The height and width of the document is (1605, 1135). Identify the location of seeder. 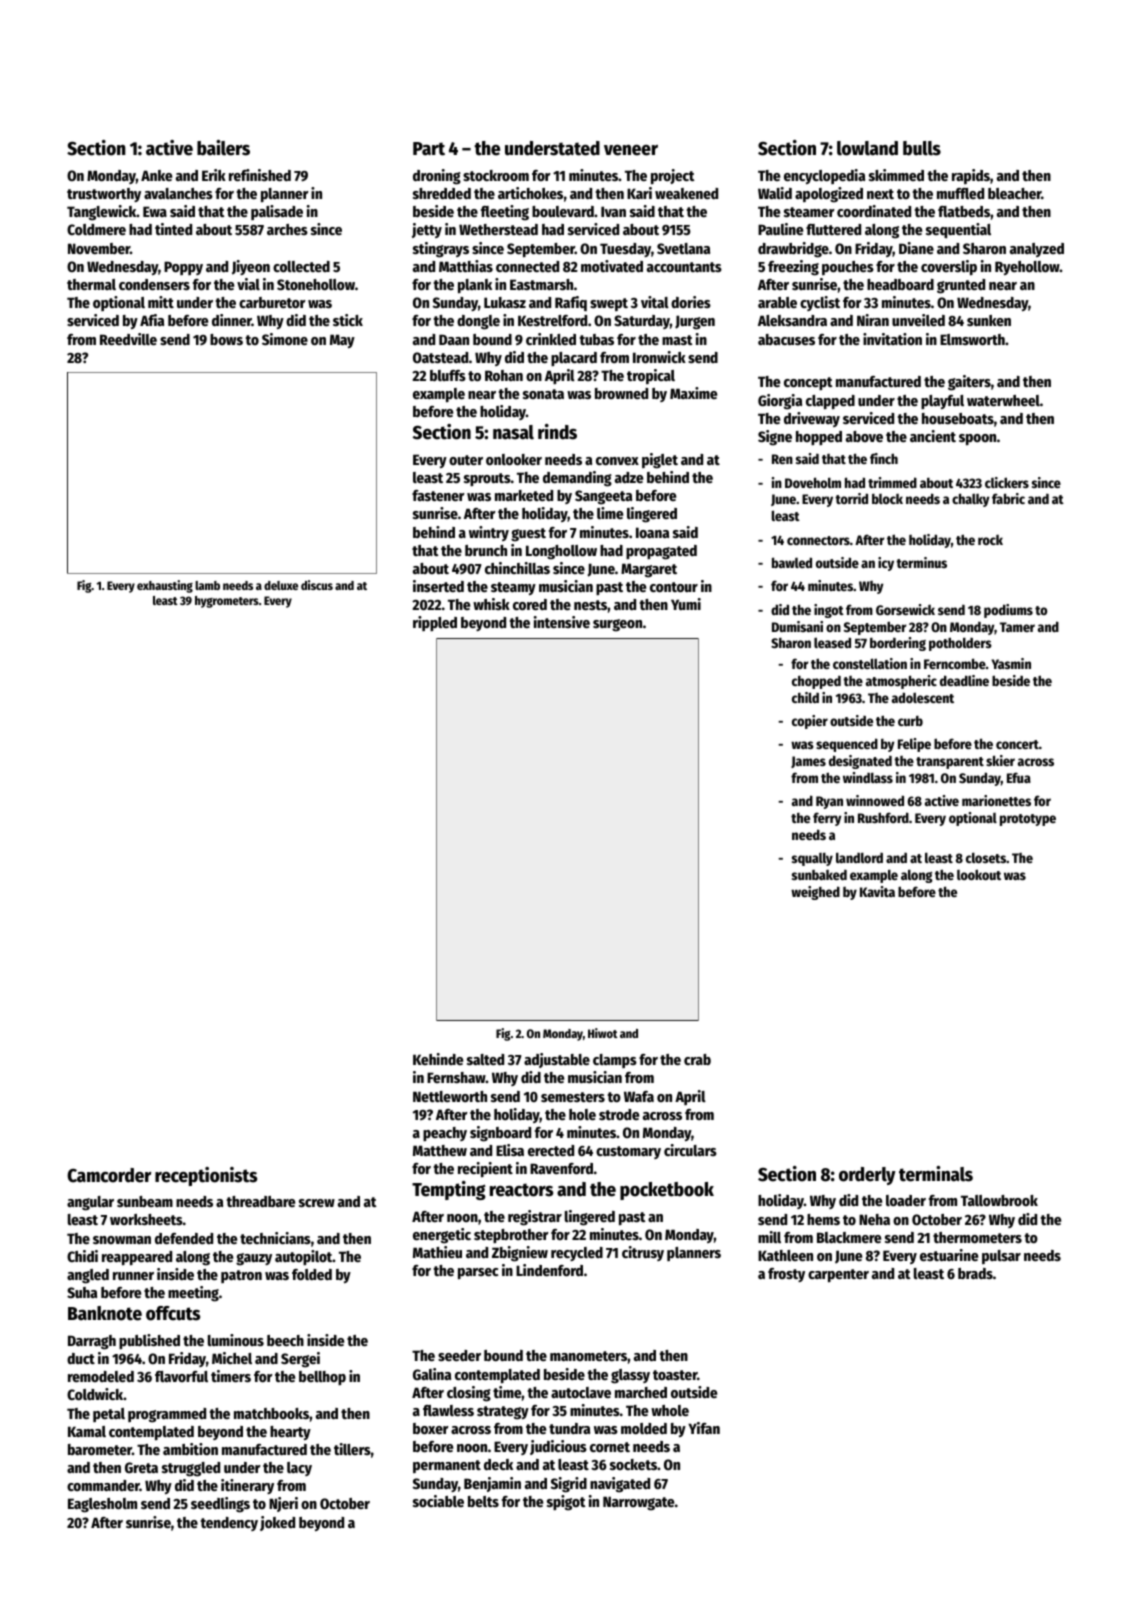
(459, 1355).
